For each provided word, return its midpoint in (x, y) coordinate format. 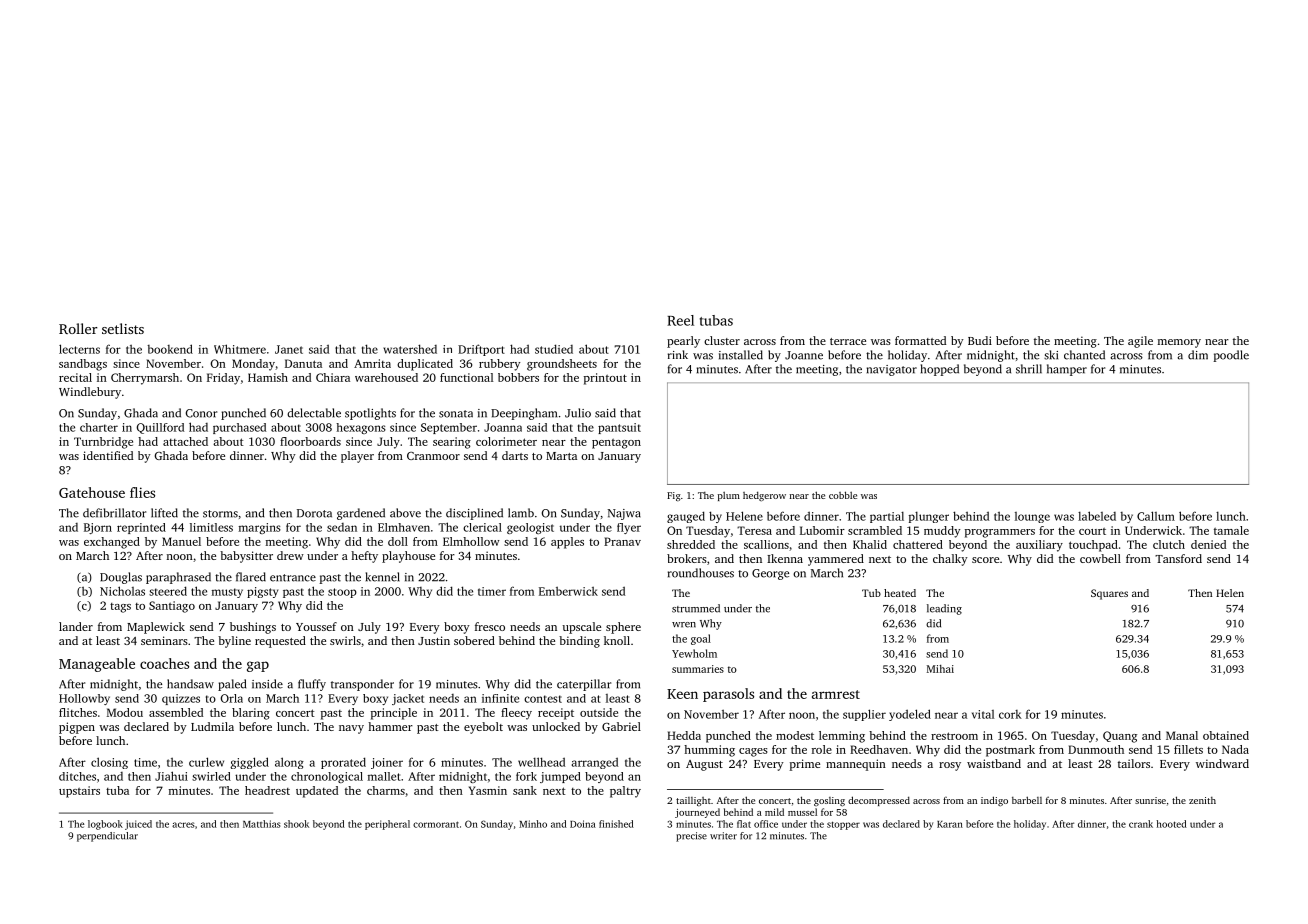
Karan (950, 824)
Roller (78, 328)
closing (109, 763)
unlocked (556, 726)
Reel (680, 320)
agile (1140, 342)
